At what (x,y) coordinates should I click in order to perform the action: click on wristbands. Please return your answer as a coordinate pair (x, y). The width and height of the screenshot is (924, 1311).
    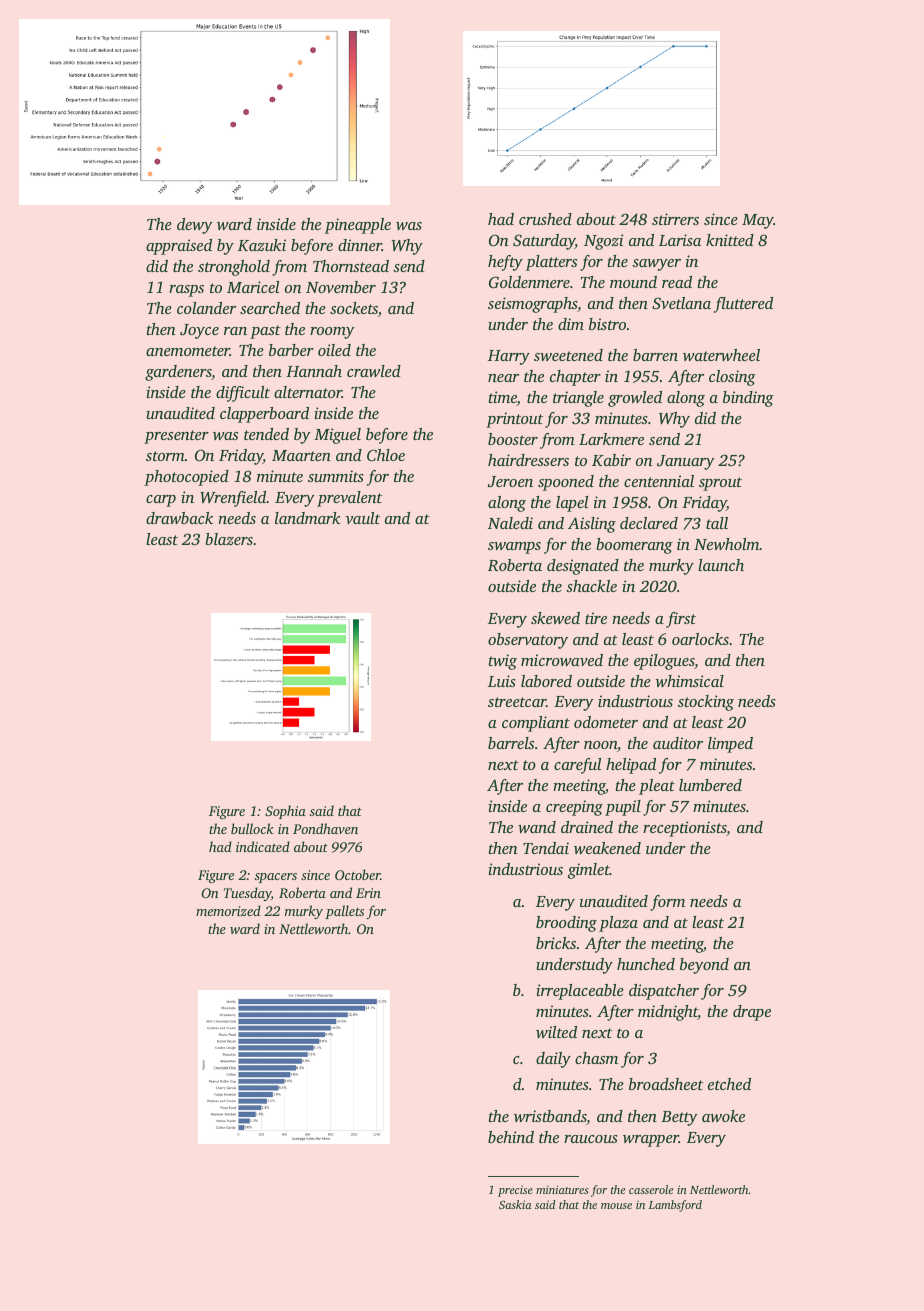
    Looking at the image, I should click on (550, 1117).
